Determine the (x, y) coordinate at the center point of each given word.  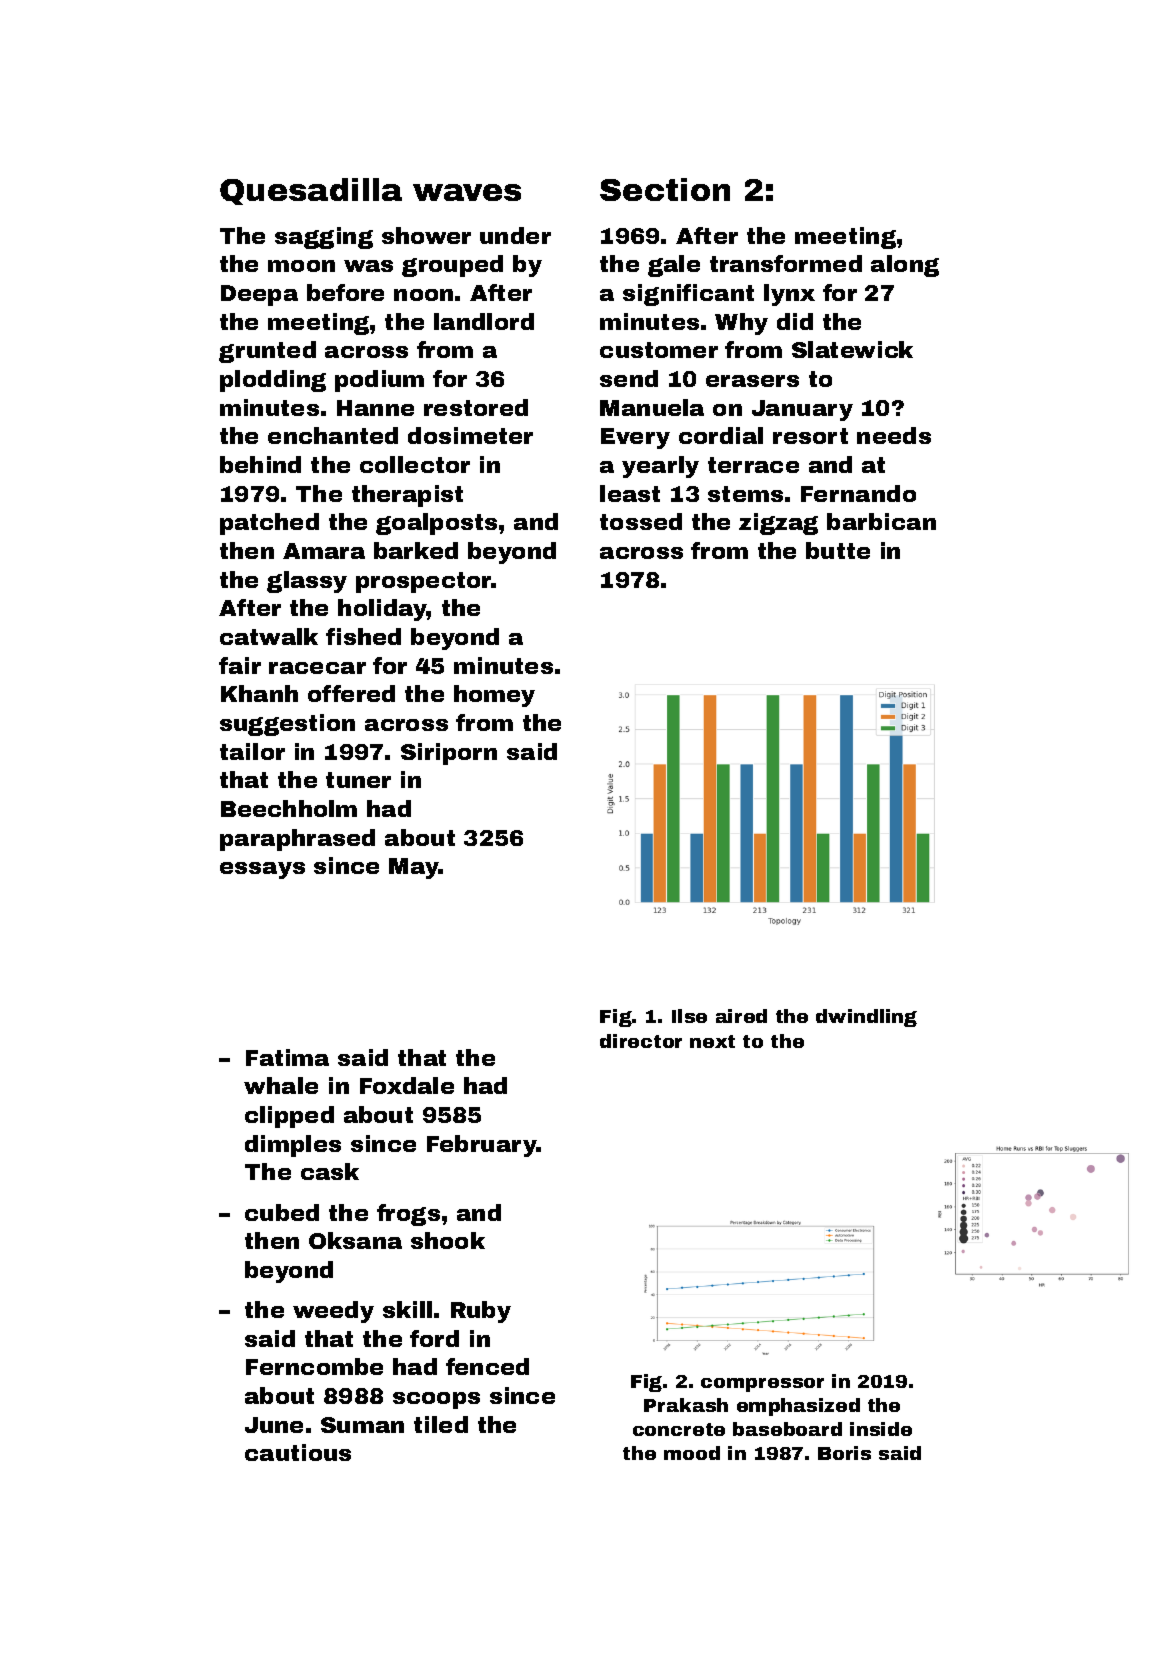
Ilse (689, 1016)
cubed (282, 1212)
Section (665, 189)
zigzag (778, 524)
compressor (762, 1385)
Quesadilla (311, 191)
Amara (324, 551)
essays (262, 870)
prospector (424, 582)
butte (838, 550)
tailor (252, 751)
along (905, 266)
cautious (298, 1452)
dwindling (866, 1018)
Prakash (686, 1405)
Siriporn (449, 754)
